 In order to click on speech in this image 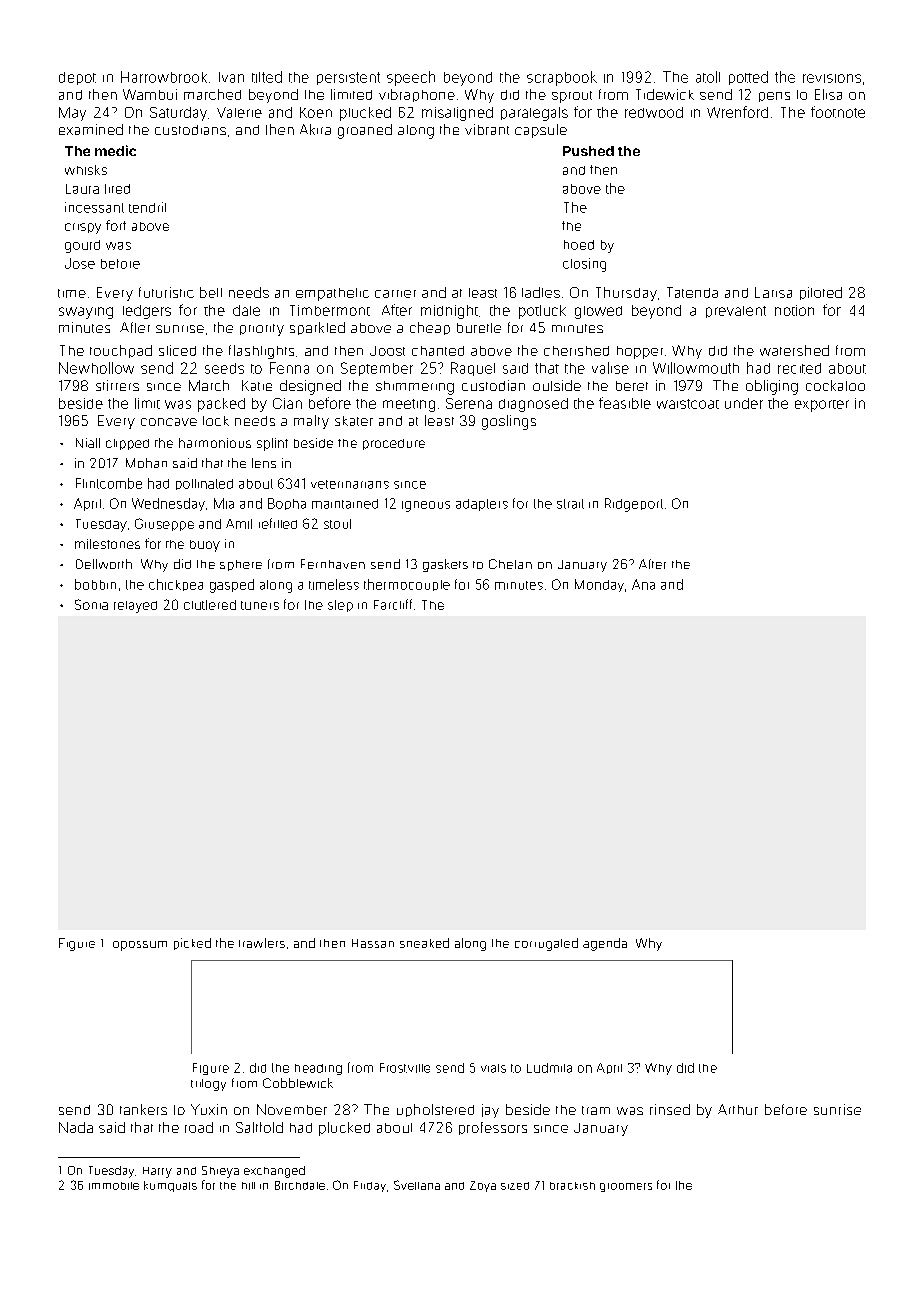, I will do `click(411, 78)`.
